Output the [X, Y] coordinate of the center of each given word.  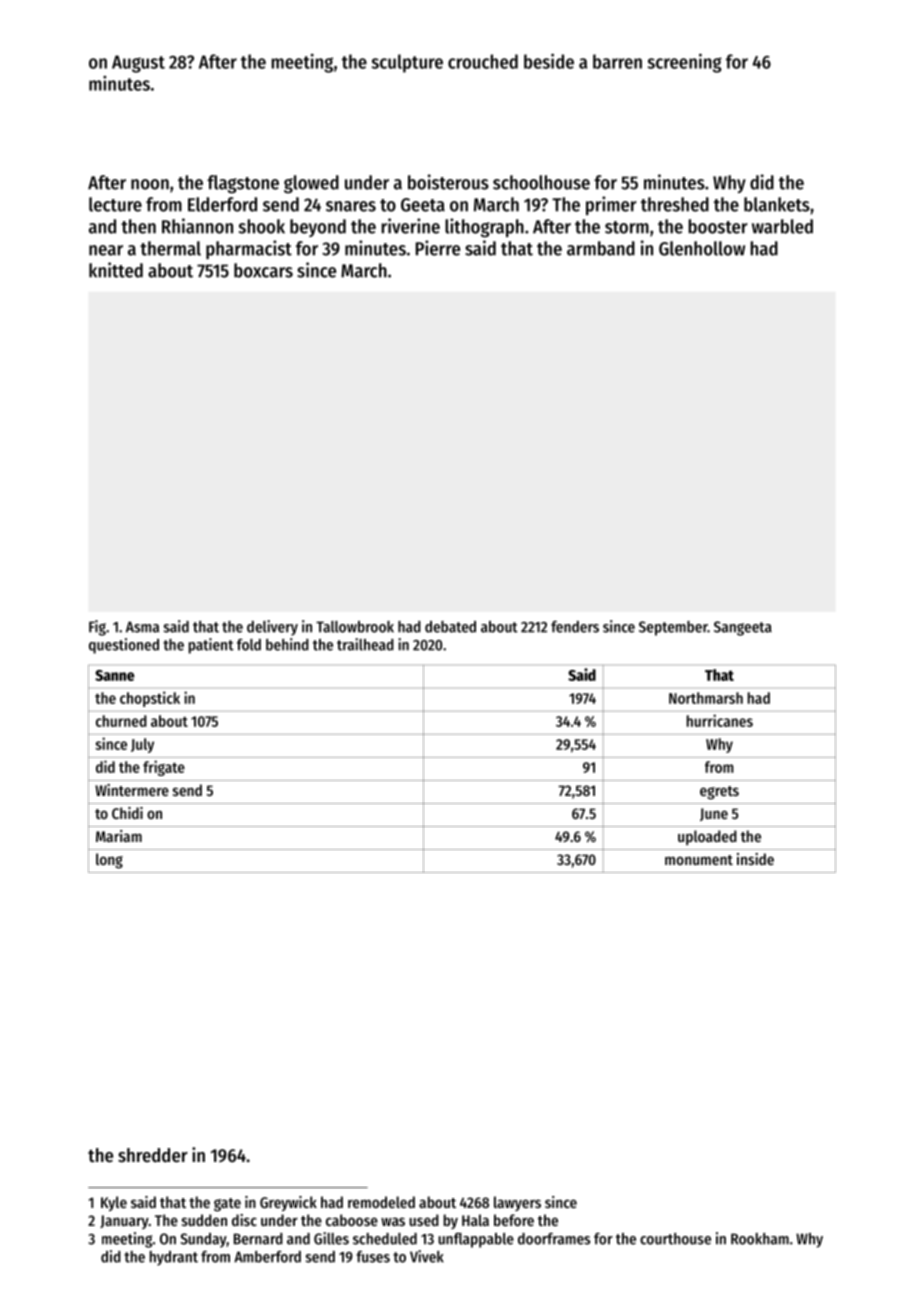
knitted [116, 270]
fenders [575, 627]
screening [684, 63]
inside [755, 859]
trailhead [365, 644]
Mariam [119, 836]
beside [549, 61]
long [109, 861]
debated [450, 627]
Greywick [288, 1203]
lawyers [517, 1203]
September [673, 628]
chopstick [150, 699]
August [138, 64]
